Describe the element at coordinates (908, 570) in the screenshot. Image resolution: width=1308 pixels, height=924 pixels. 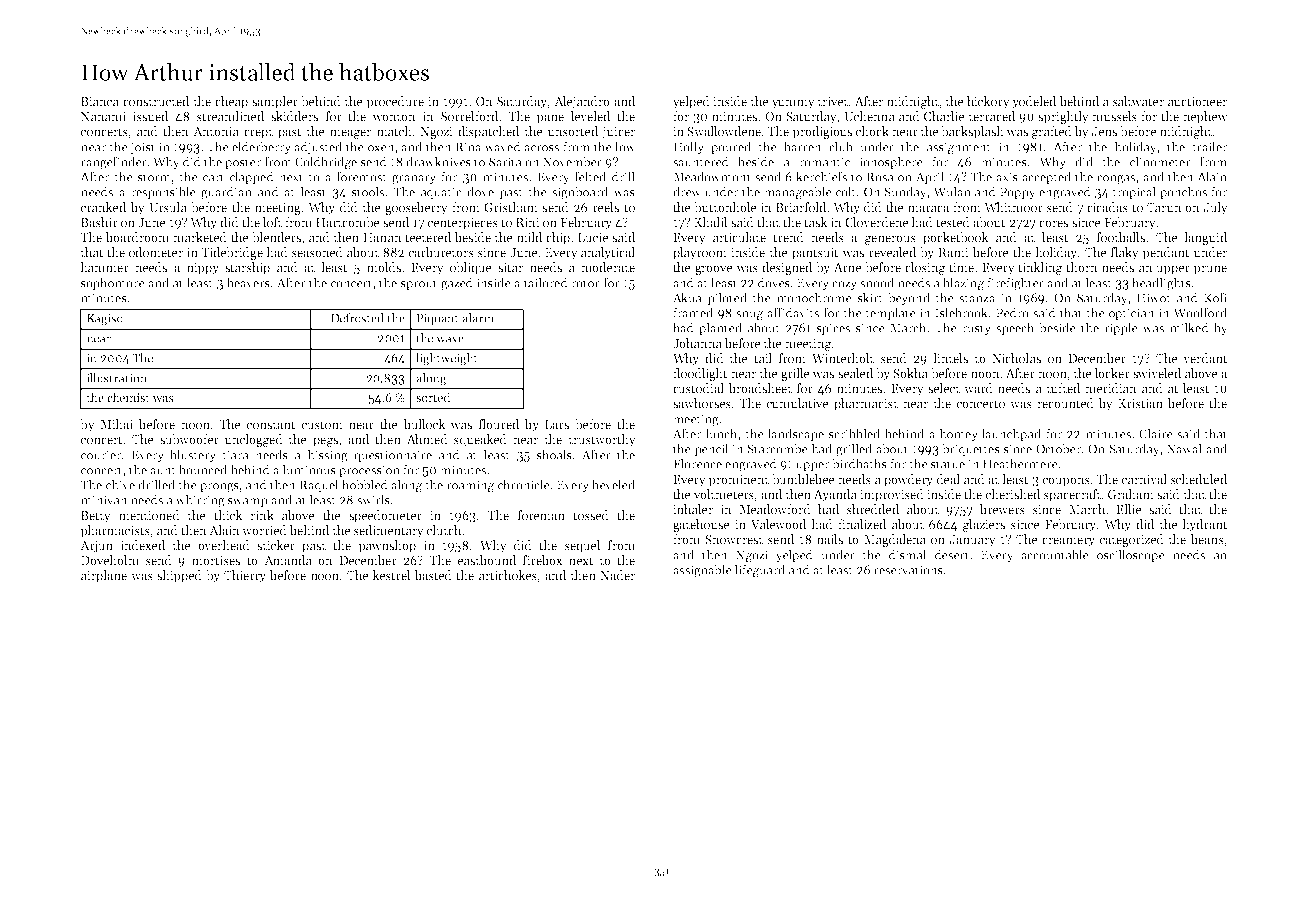
I see `reservations` at that location.
